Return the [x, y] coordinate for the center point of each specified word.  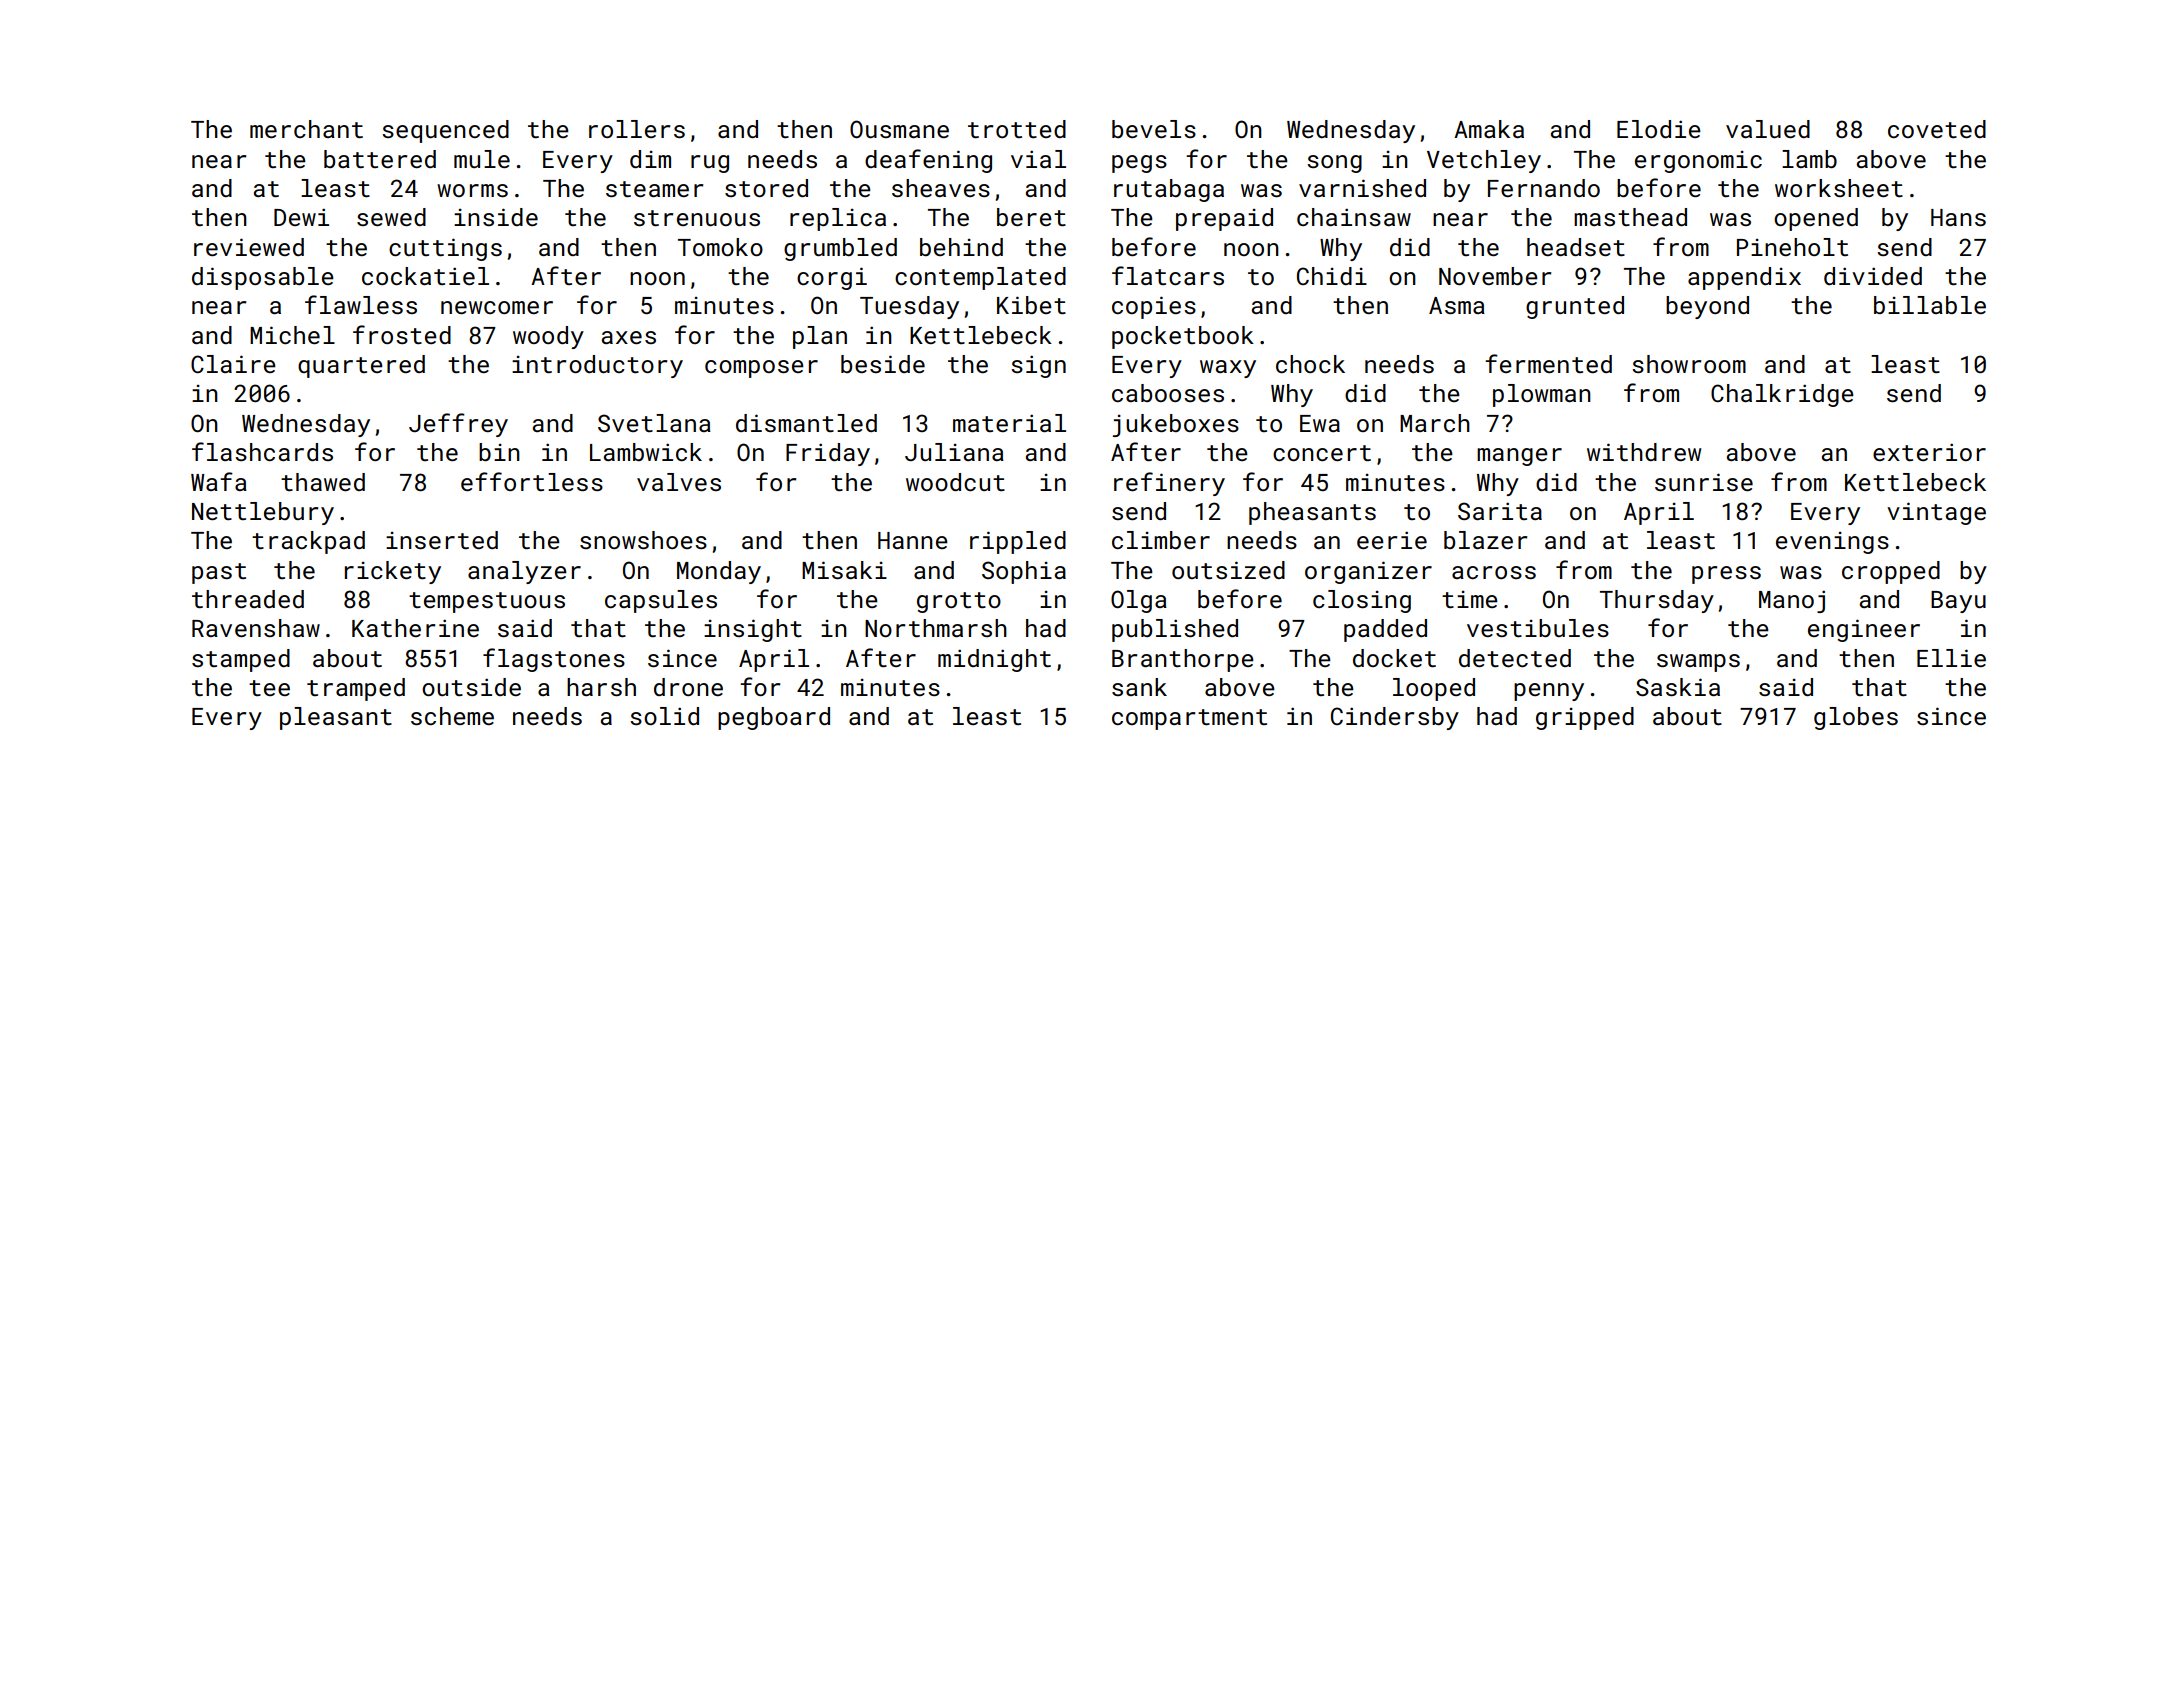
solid [664, 716]
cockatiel [425, 276]
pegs [1139, 164]
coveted [1937, 129]
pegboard [774, 718]
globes [1856, 718]
